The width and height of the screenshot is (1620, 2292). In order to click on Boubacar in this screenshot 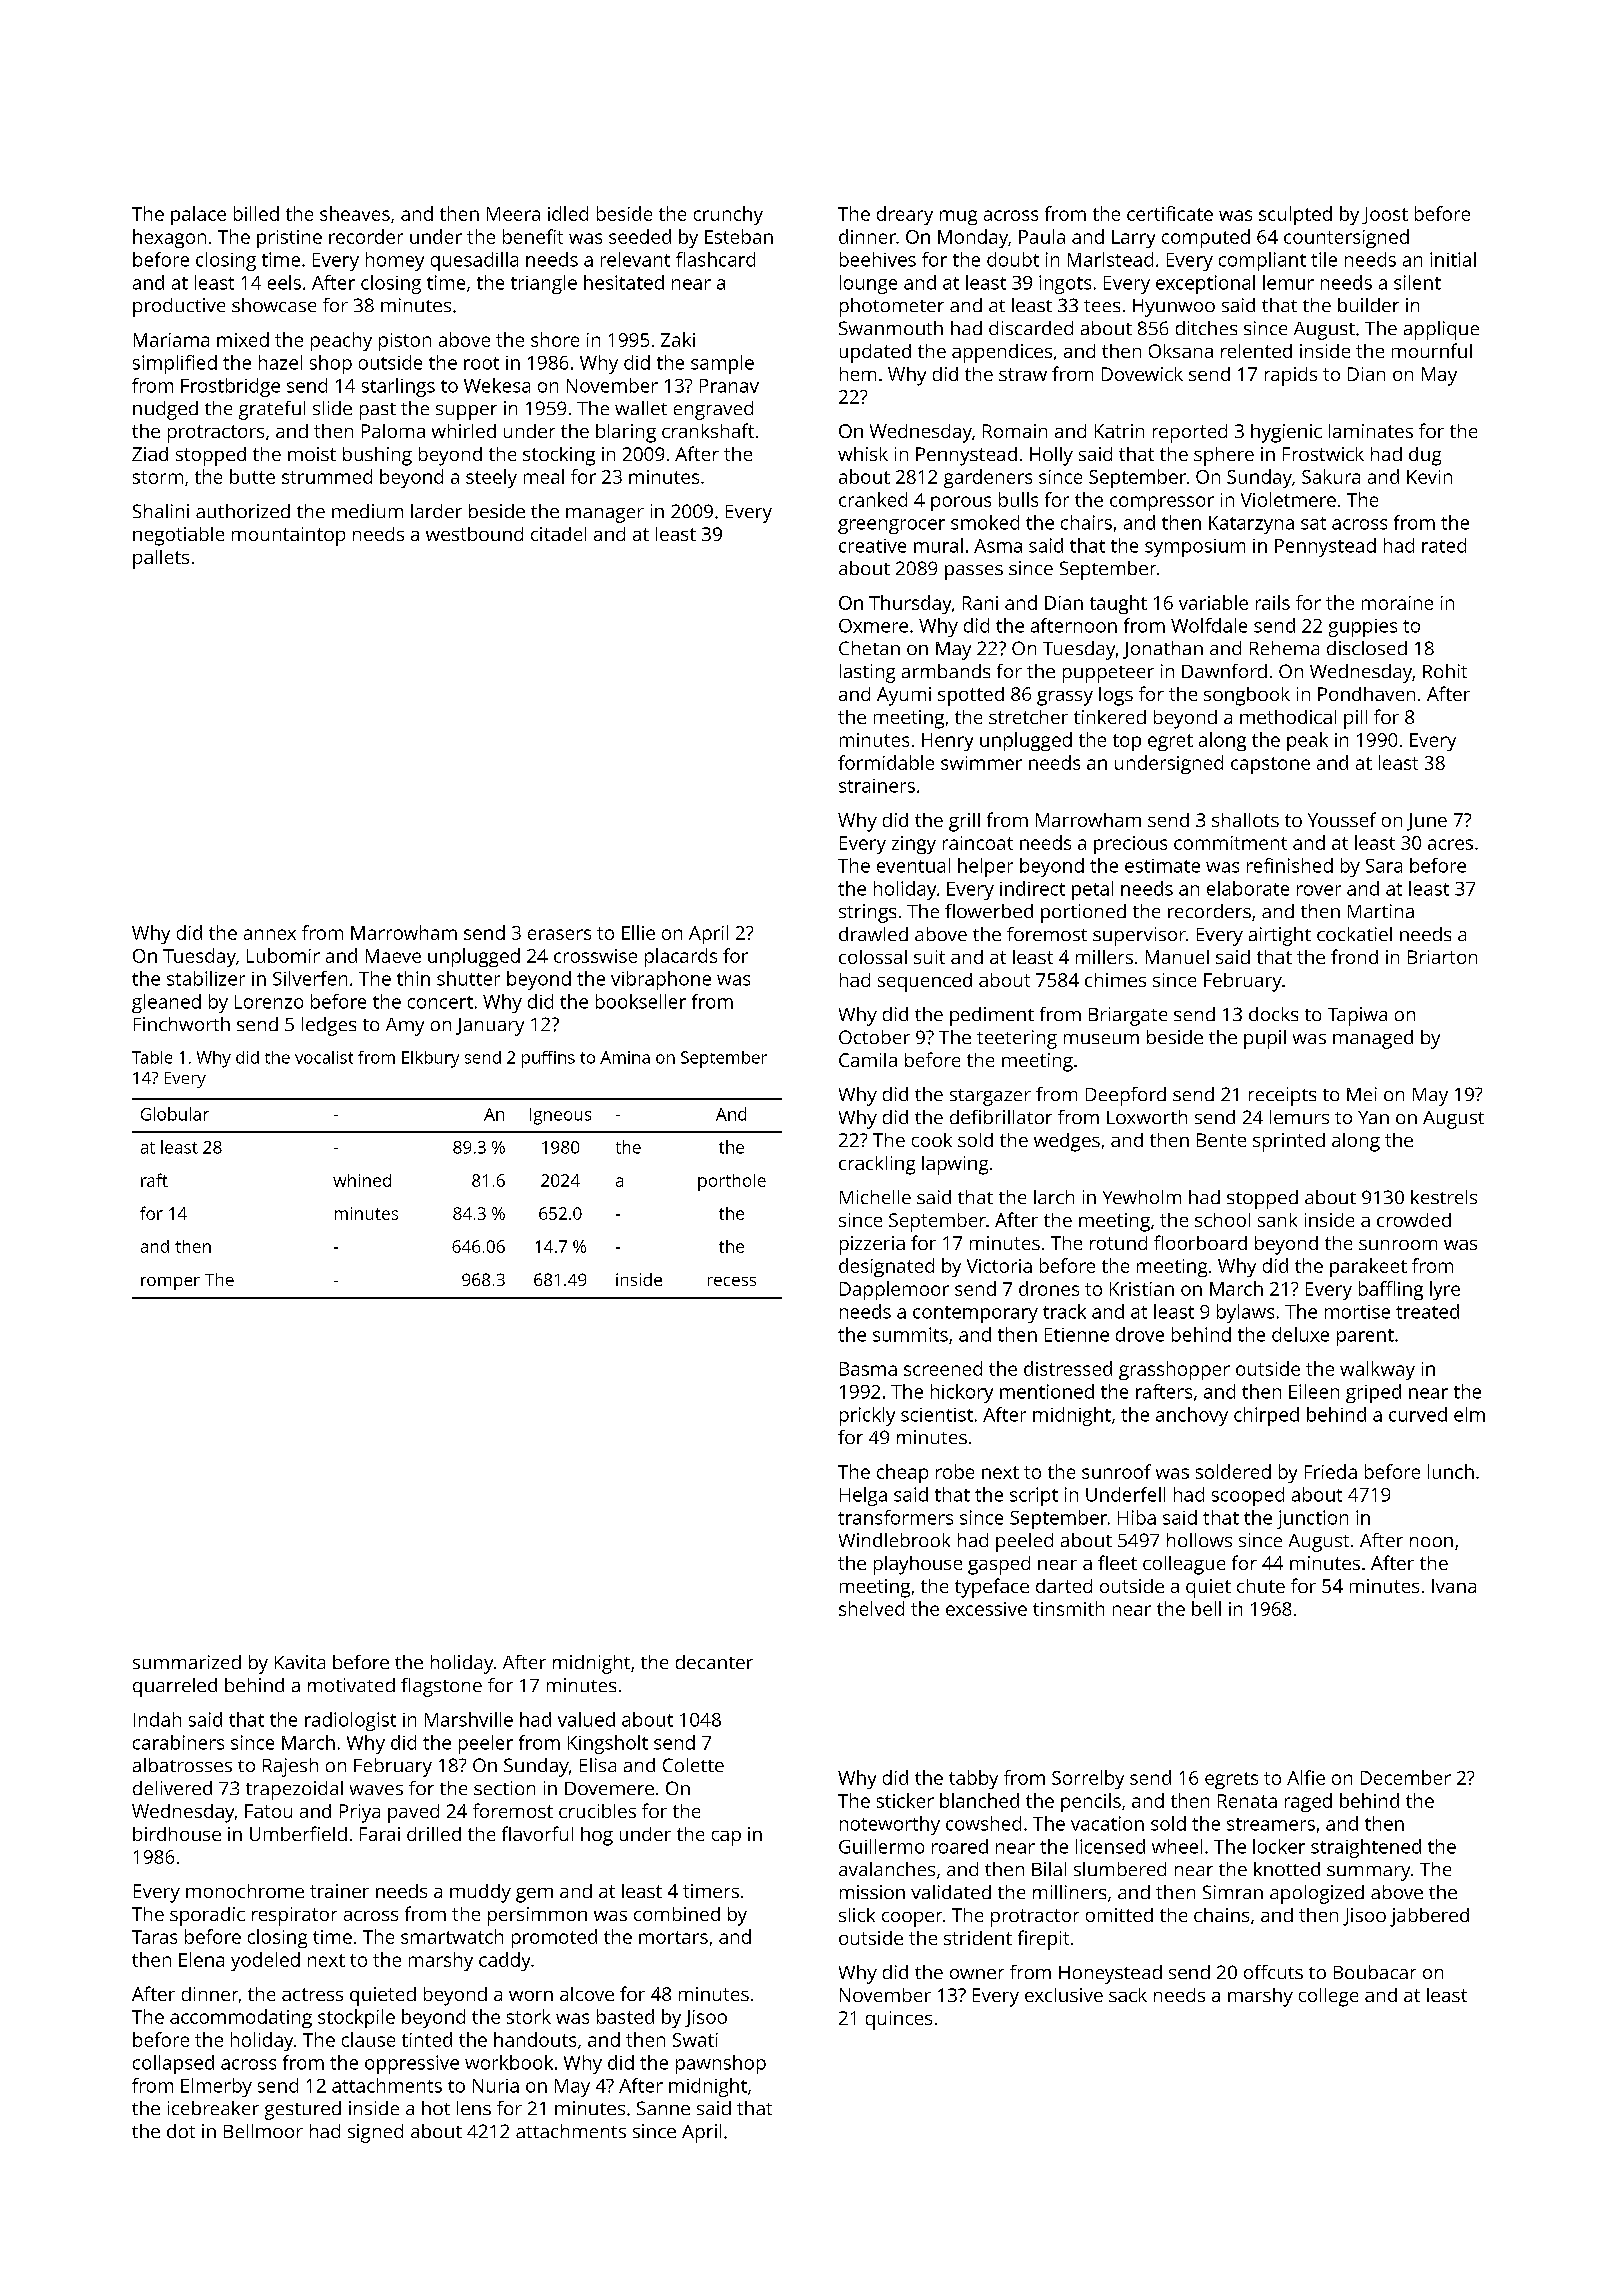, I will do `click(1375, 1972)`.
